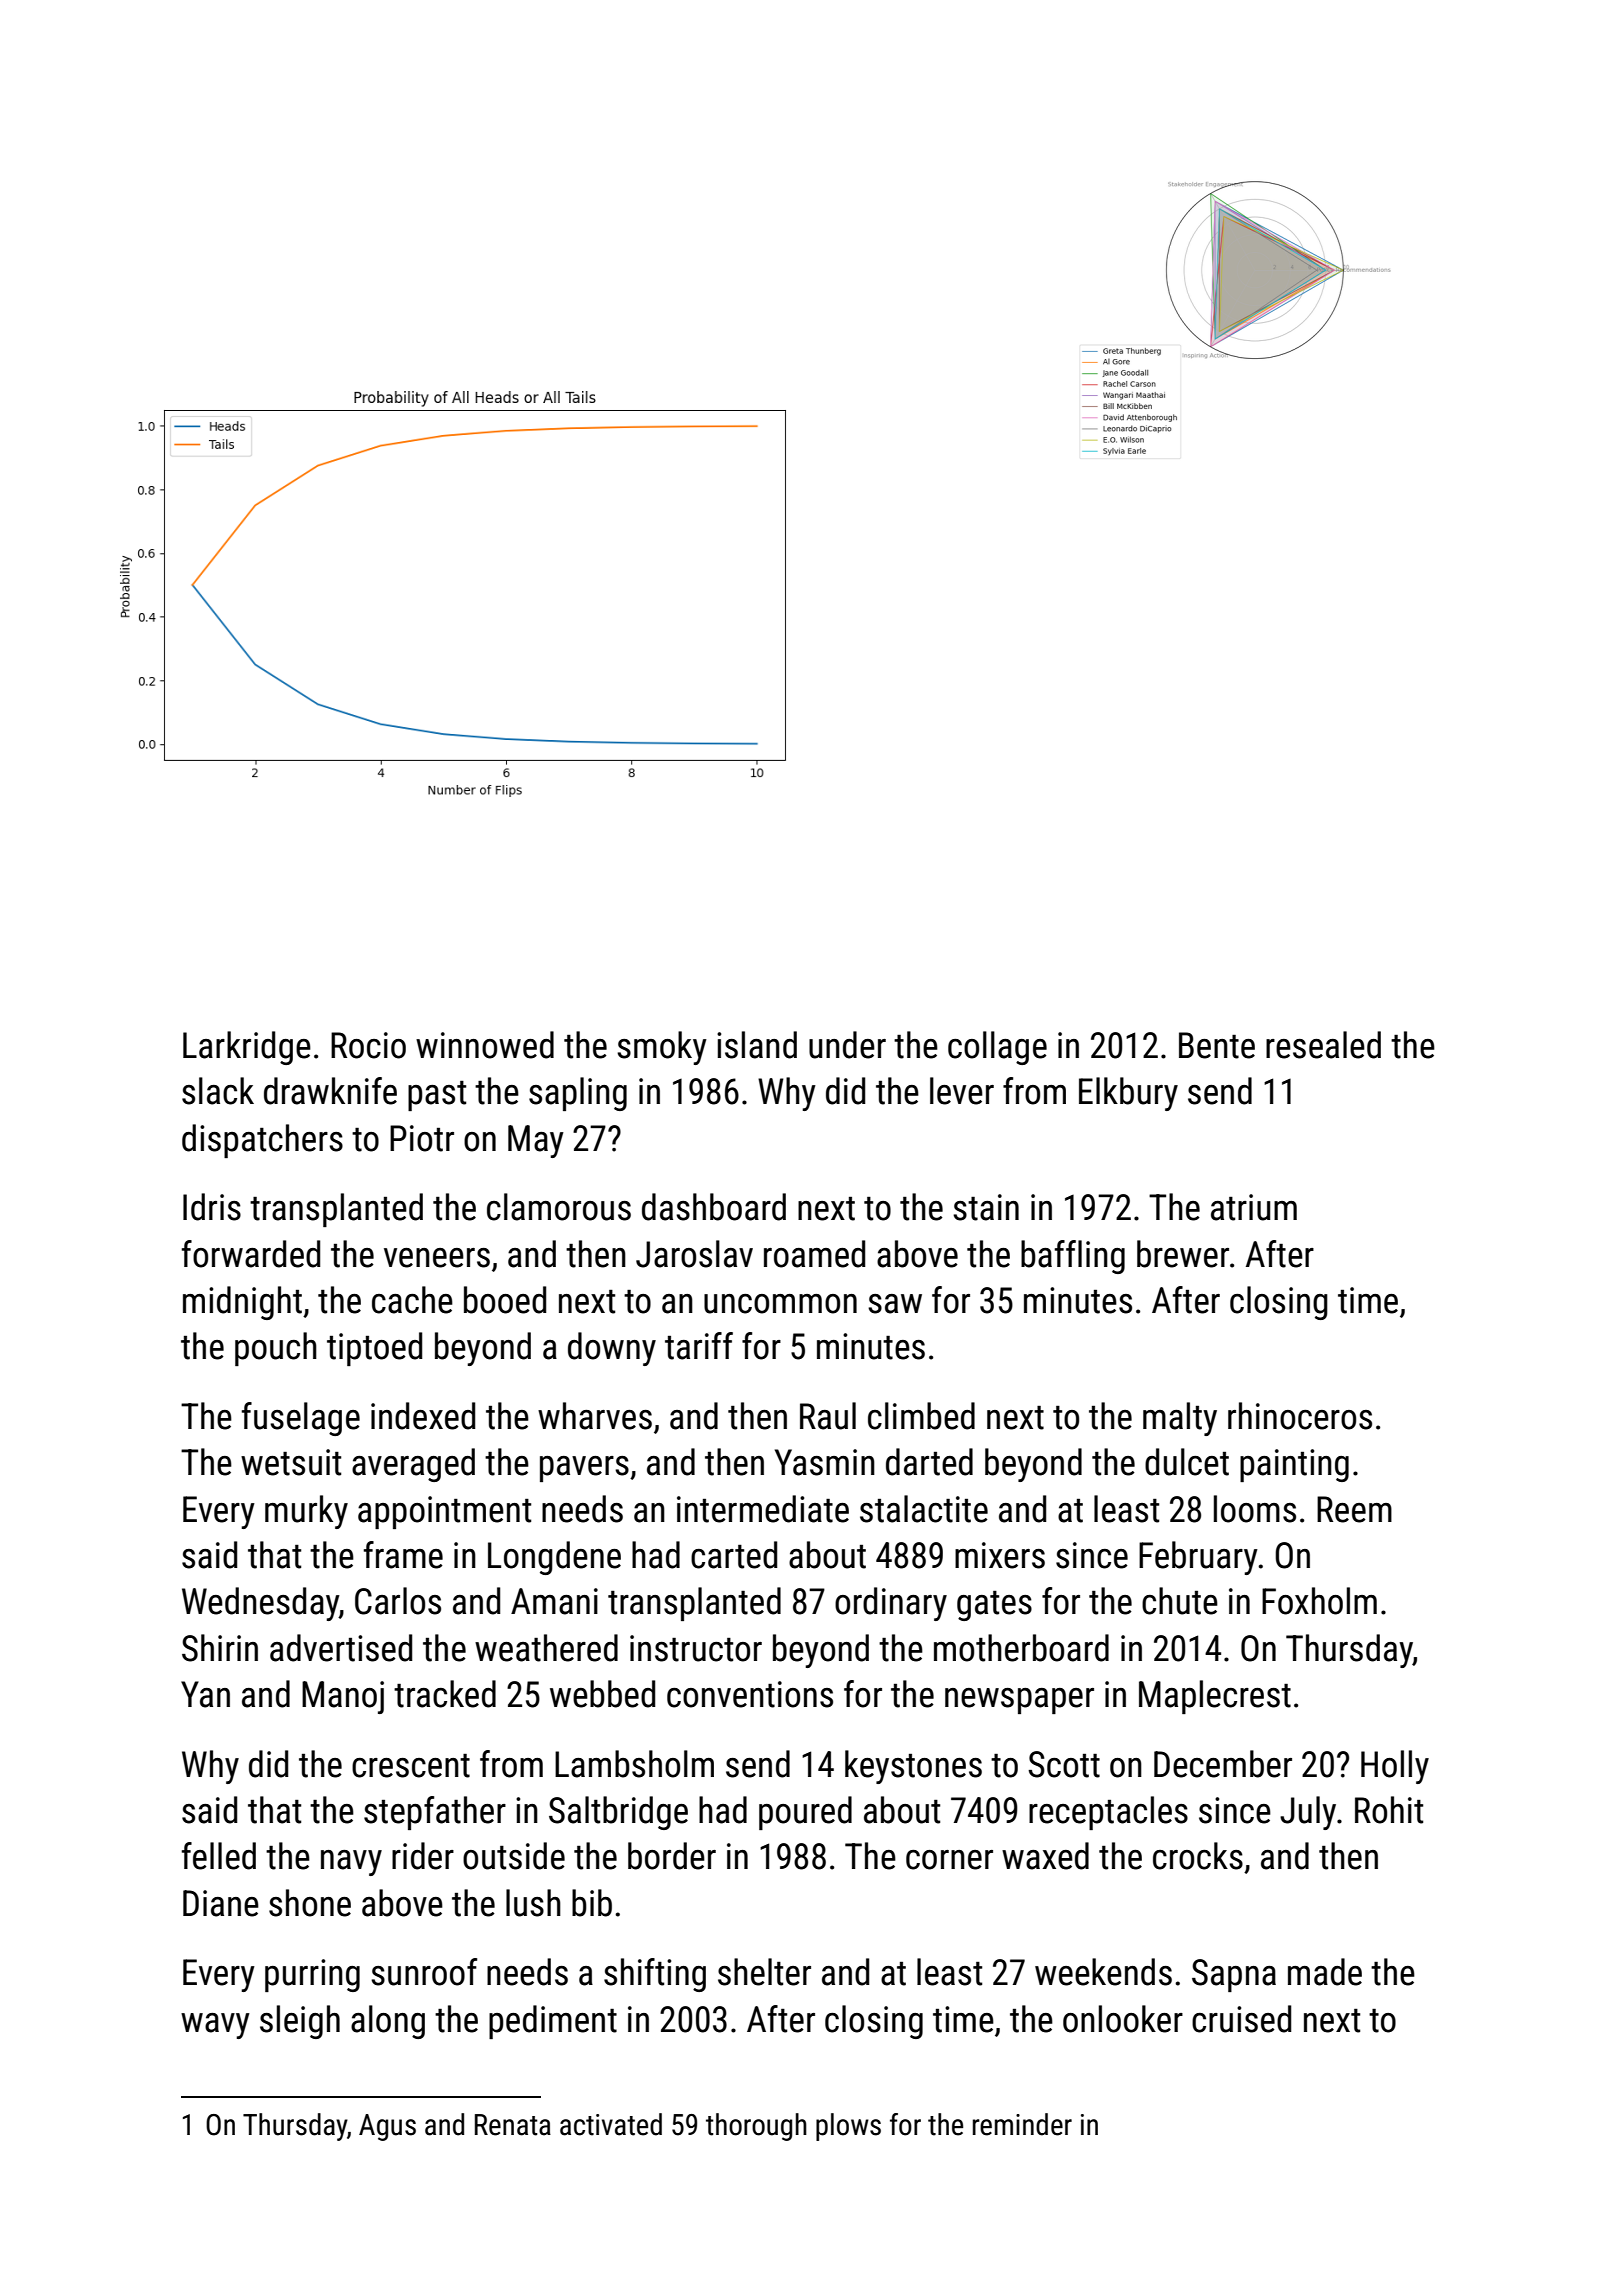  Describe the element at coordinates (913, 1767) in the image. I see `keystones` at that location.
